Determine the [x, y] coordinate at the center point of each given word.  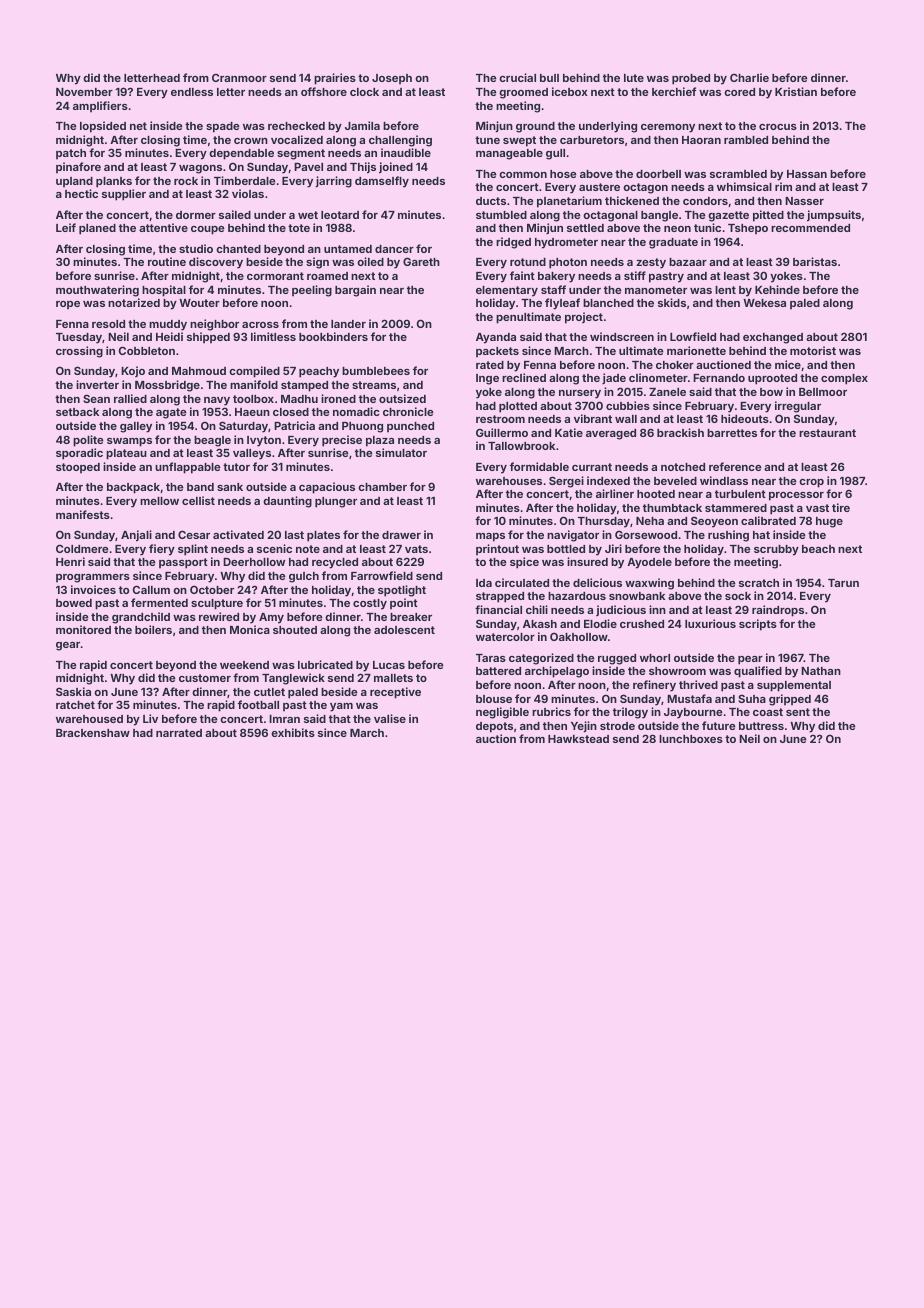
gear [68, 646]
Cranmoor [239, 77]
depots [494, 727]
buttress [761, 726]
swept [519, 141]
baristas [815, 261]
